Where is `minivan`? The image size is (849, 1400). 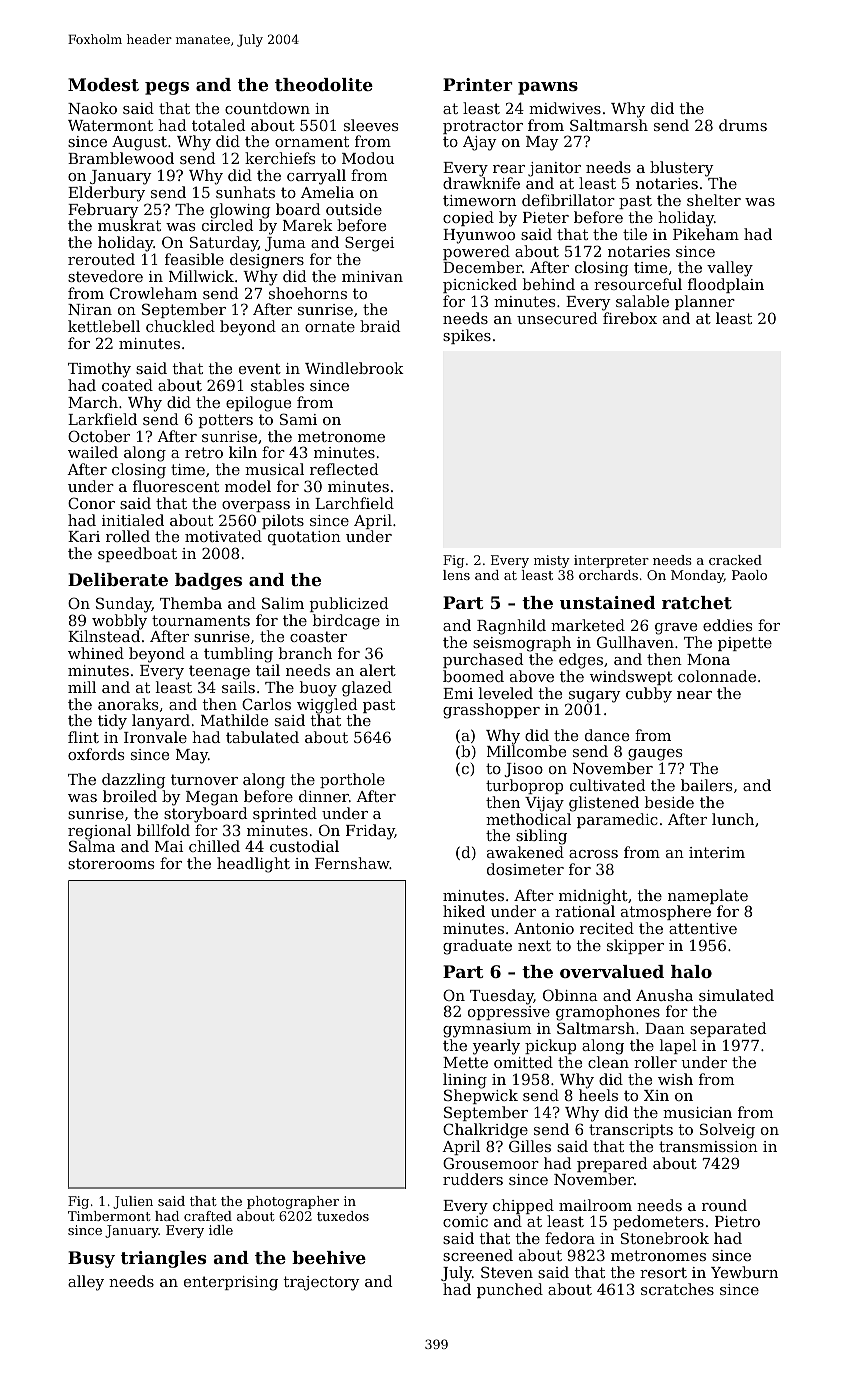 minivan is located at coordinates (372, 276).
